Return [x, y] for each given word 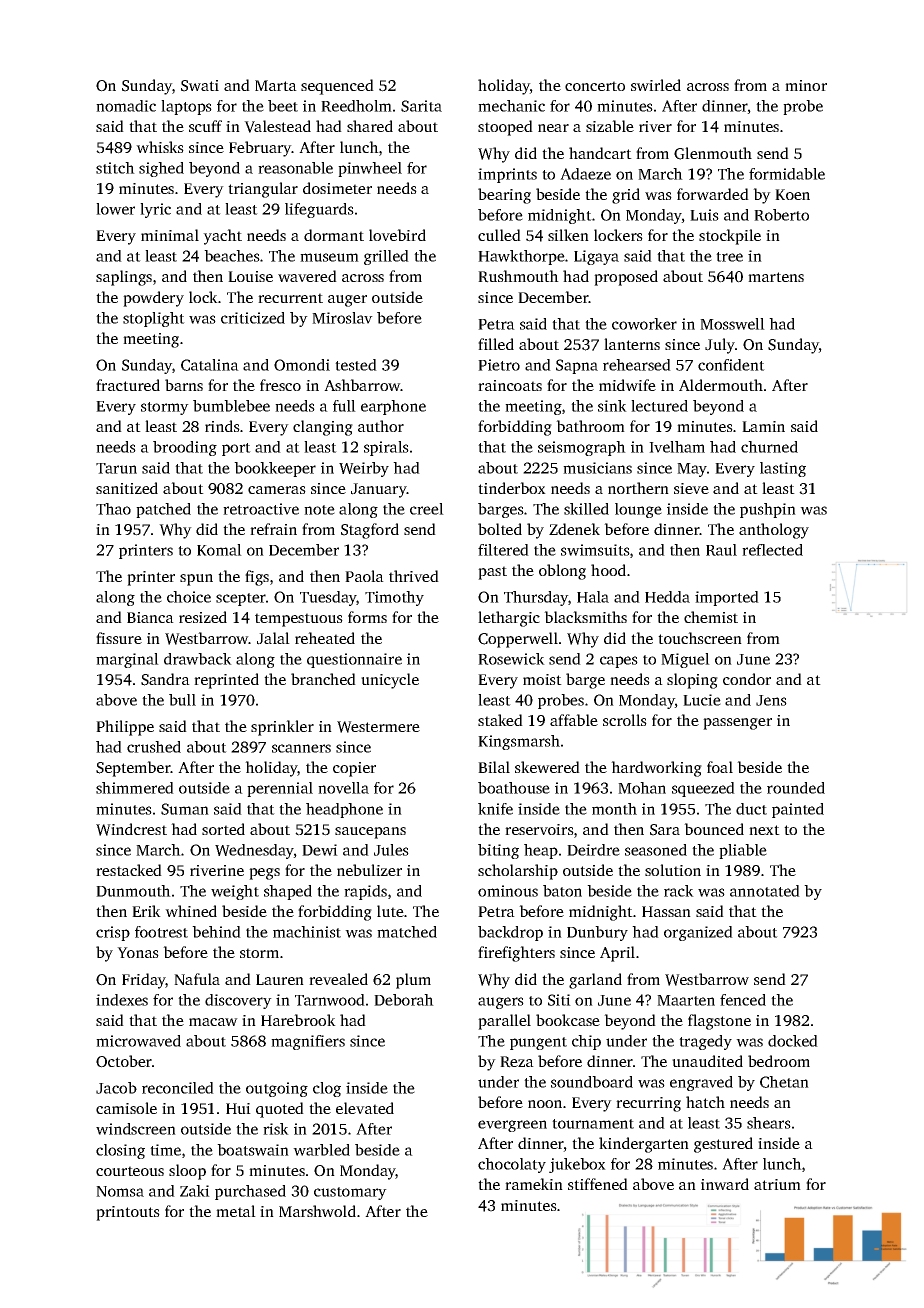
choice [189, 597]
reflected [772, 550]
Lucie [702, 700]
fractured [128, 385]
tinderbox [512, 488]
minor [806, 85]
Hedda [667, 597]
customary [350, 1193]
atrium [777, 1184]
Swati [200, 86]
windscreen [136, 1129]
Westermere [378, 727]
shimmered [135, 788]
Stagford [370, 531]
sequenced [337, 87]
